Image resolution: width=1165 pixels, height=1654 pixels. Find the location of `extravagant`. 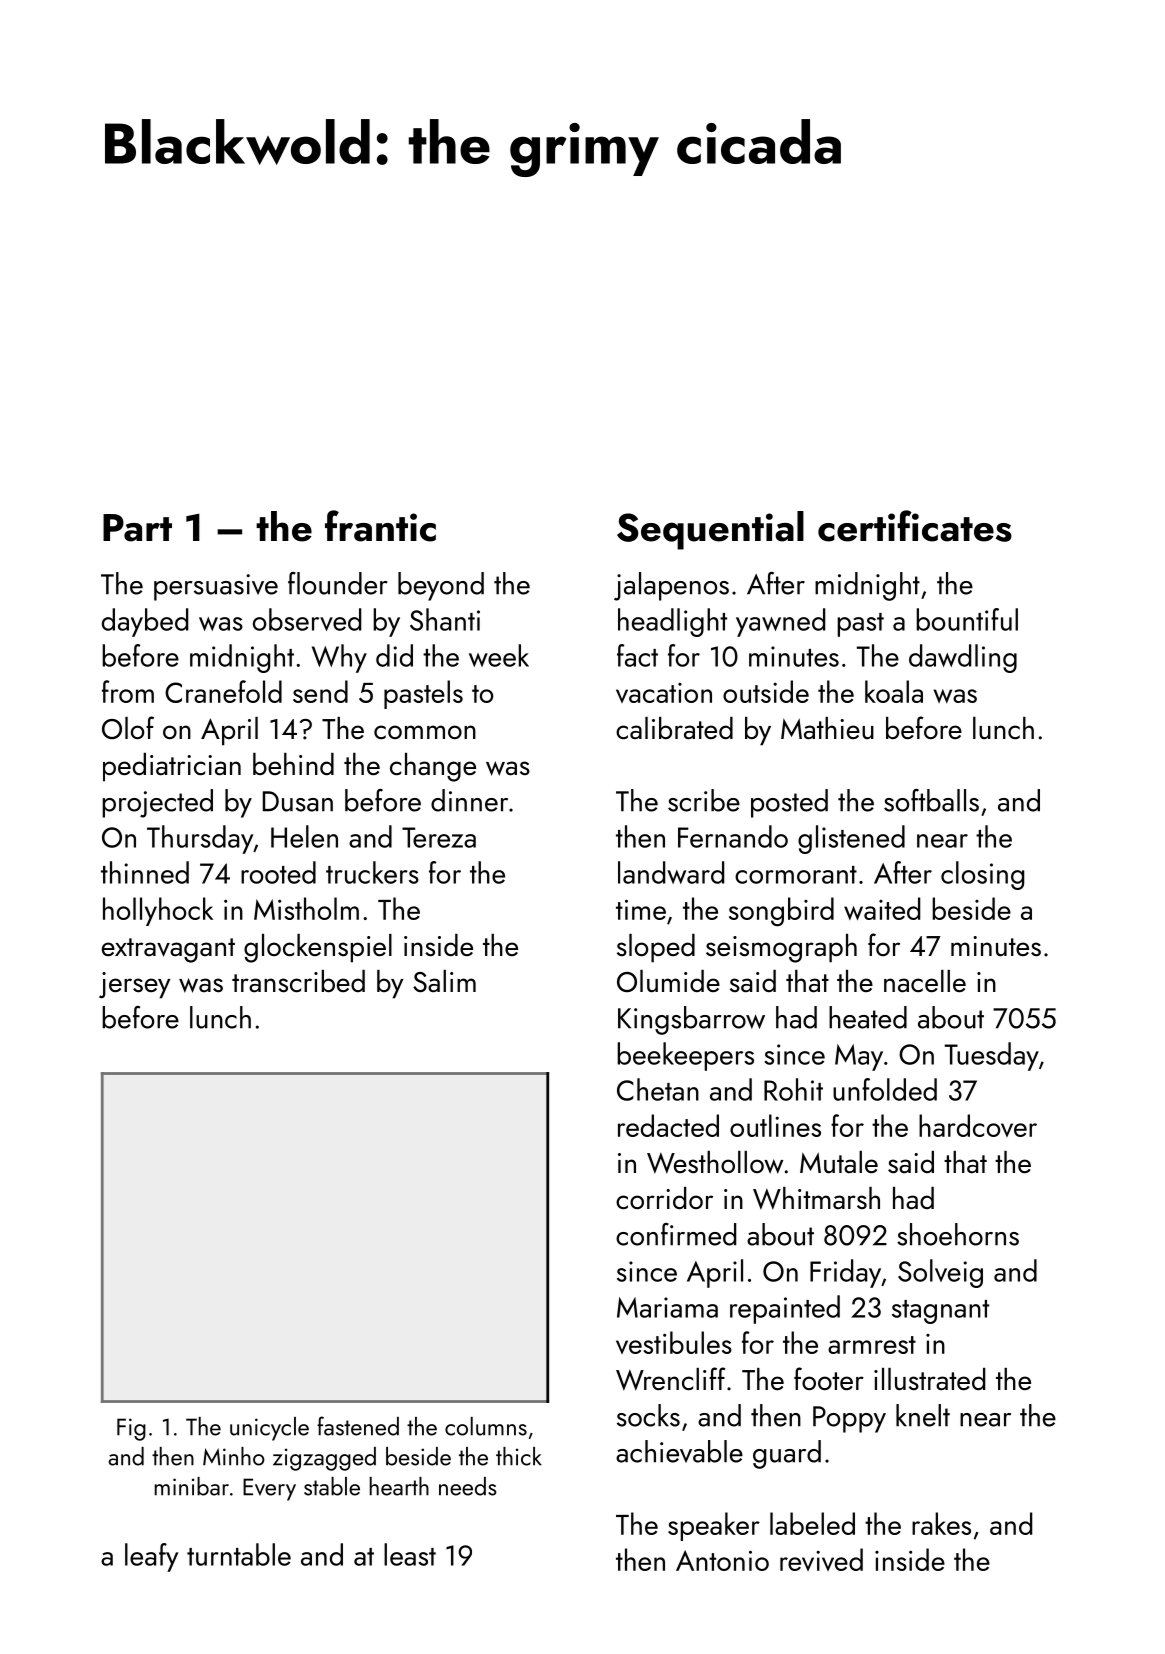

extravagant is located at coordinates (168, 950).
